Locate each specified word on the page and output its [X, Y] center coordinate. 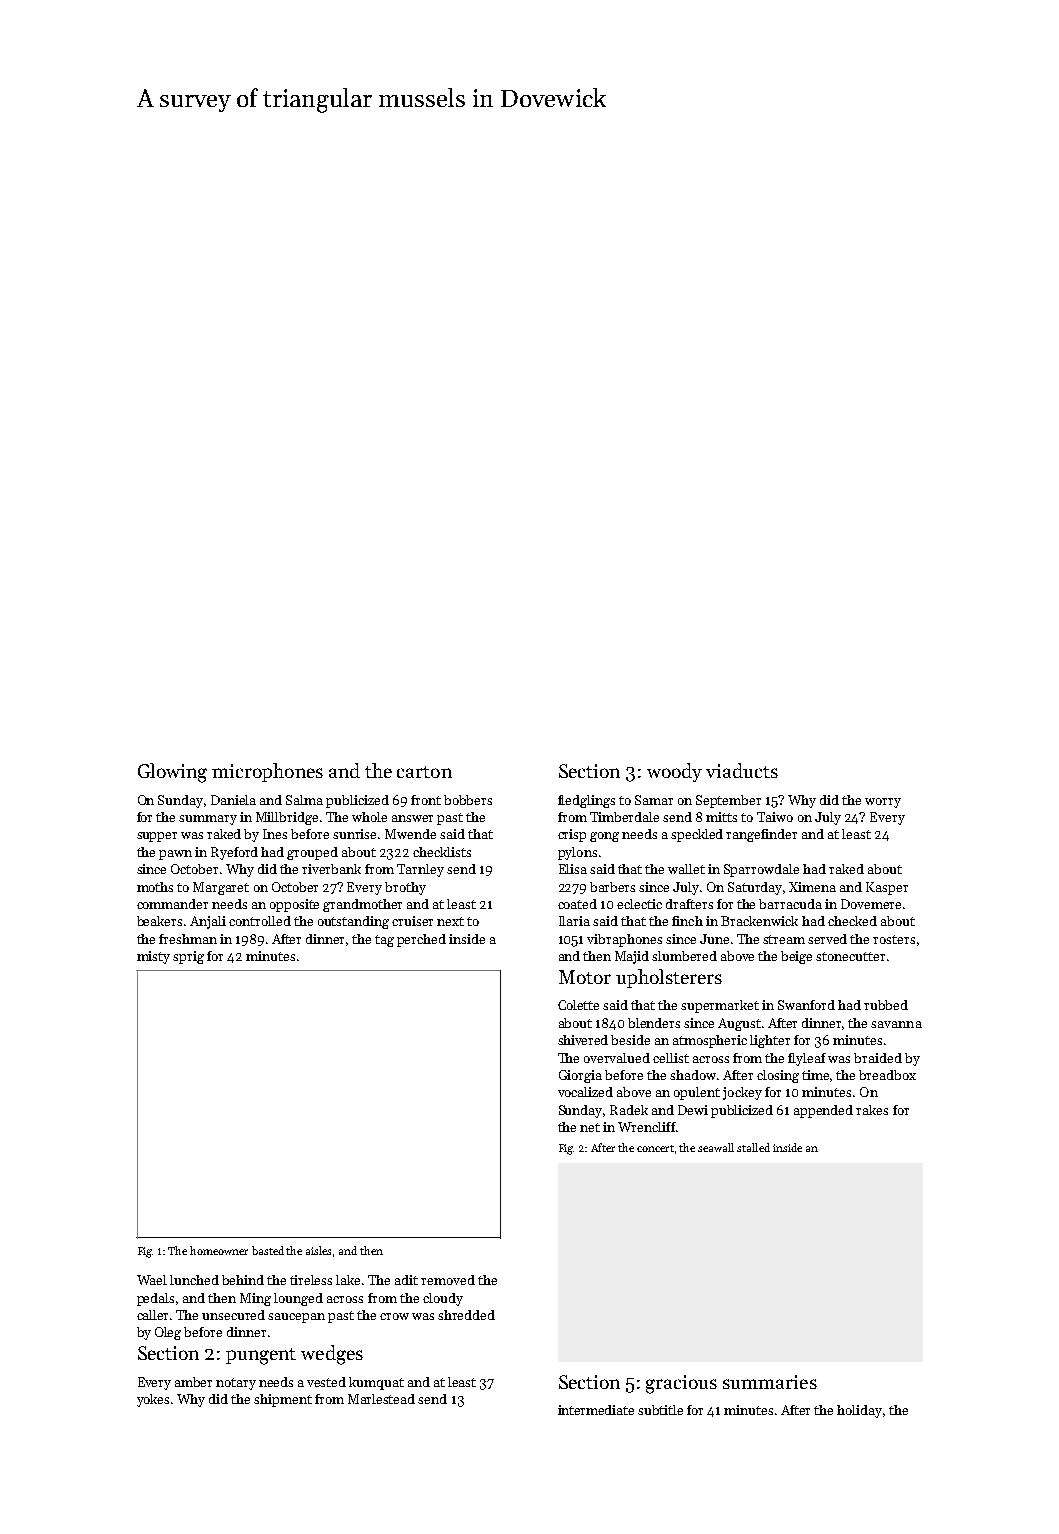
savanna [896, 1024]
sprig [188, 957]
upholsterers [669, 978]
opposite [294, 905]
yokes [153, 1400]
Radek [629, 1110]
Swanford [806, 1005]
